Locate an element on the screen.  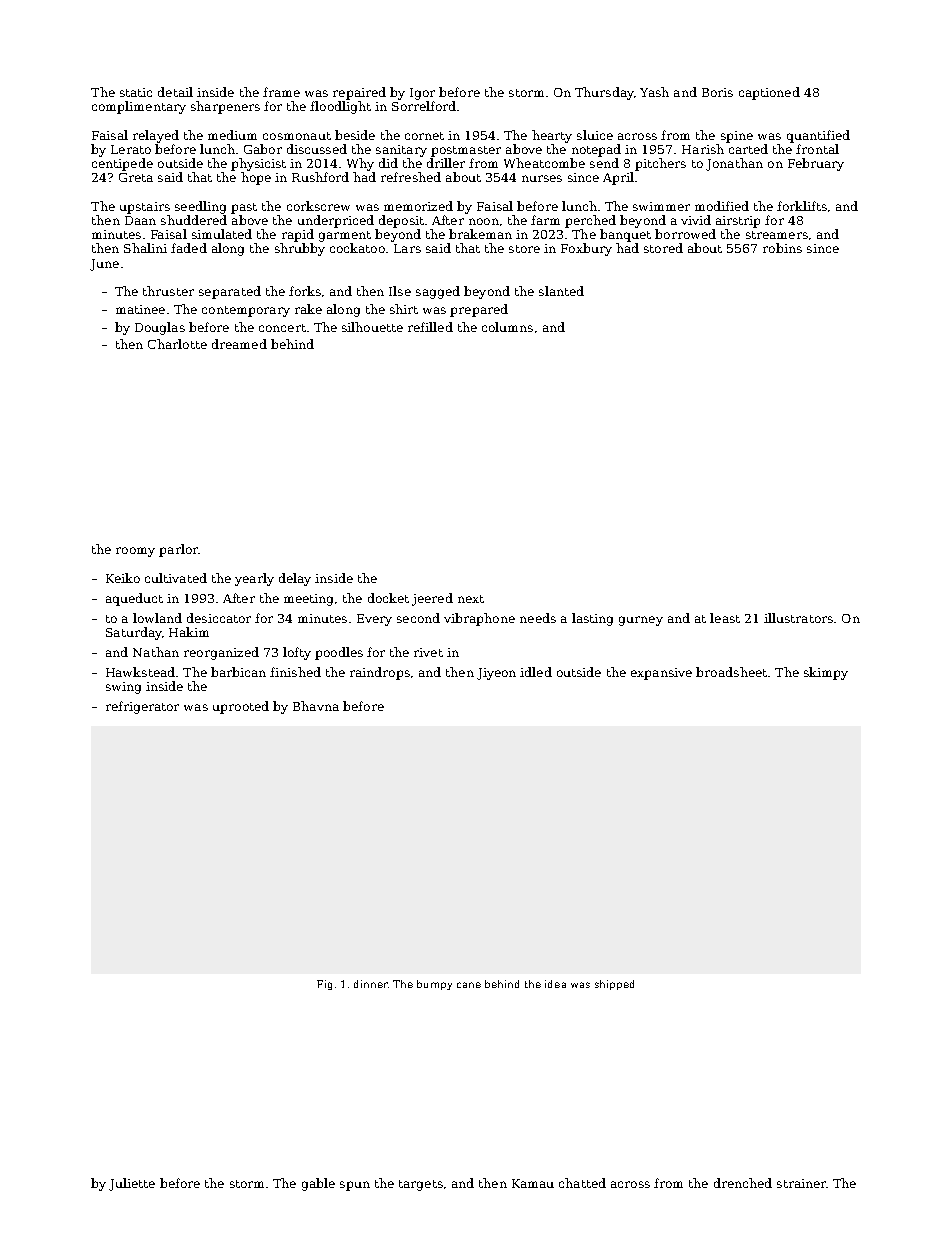
yearly is located at coordinates (254, 579).
